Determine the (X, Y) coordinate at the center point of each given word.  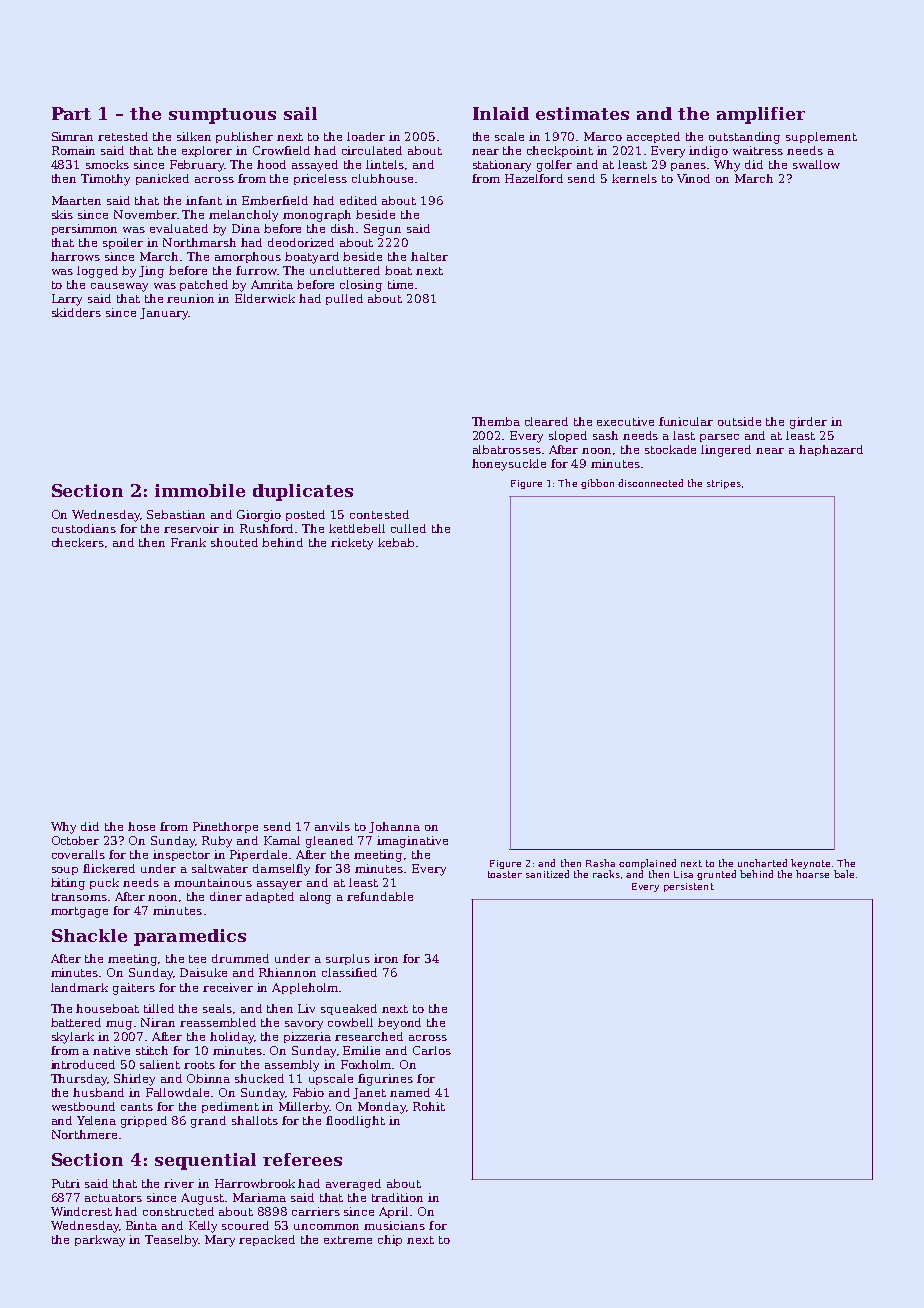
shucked (259, 1078)
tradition (397, 1197)
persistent (689, 887)
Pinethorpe (225, 827)
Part (71, 113)
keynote (810, 864)
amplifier (761, 115)
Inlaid (501, 113)
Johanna (394, 827)
